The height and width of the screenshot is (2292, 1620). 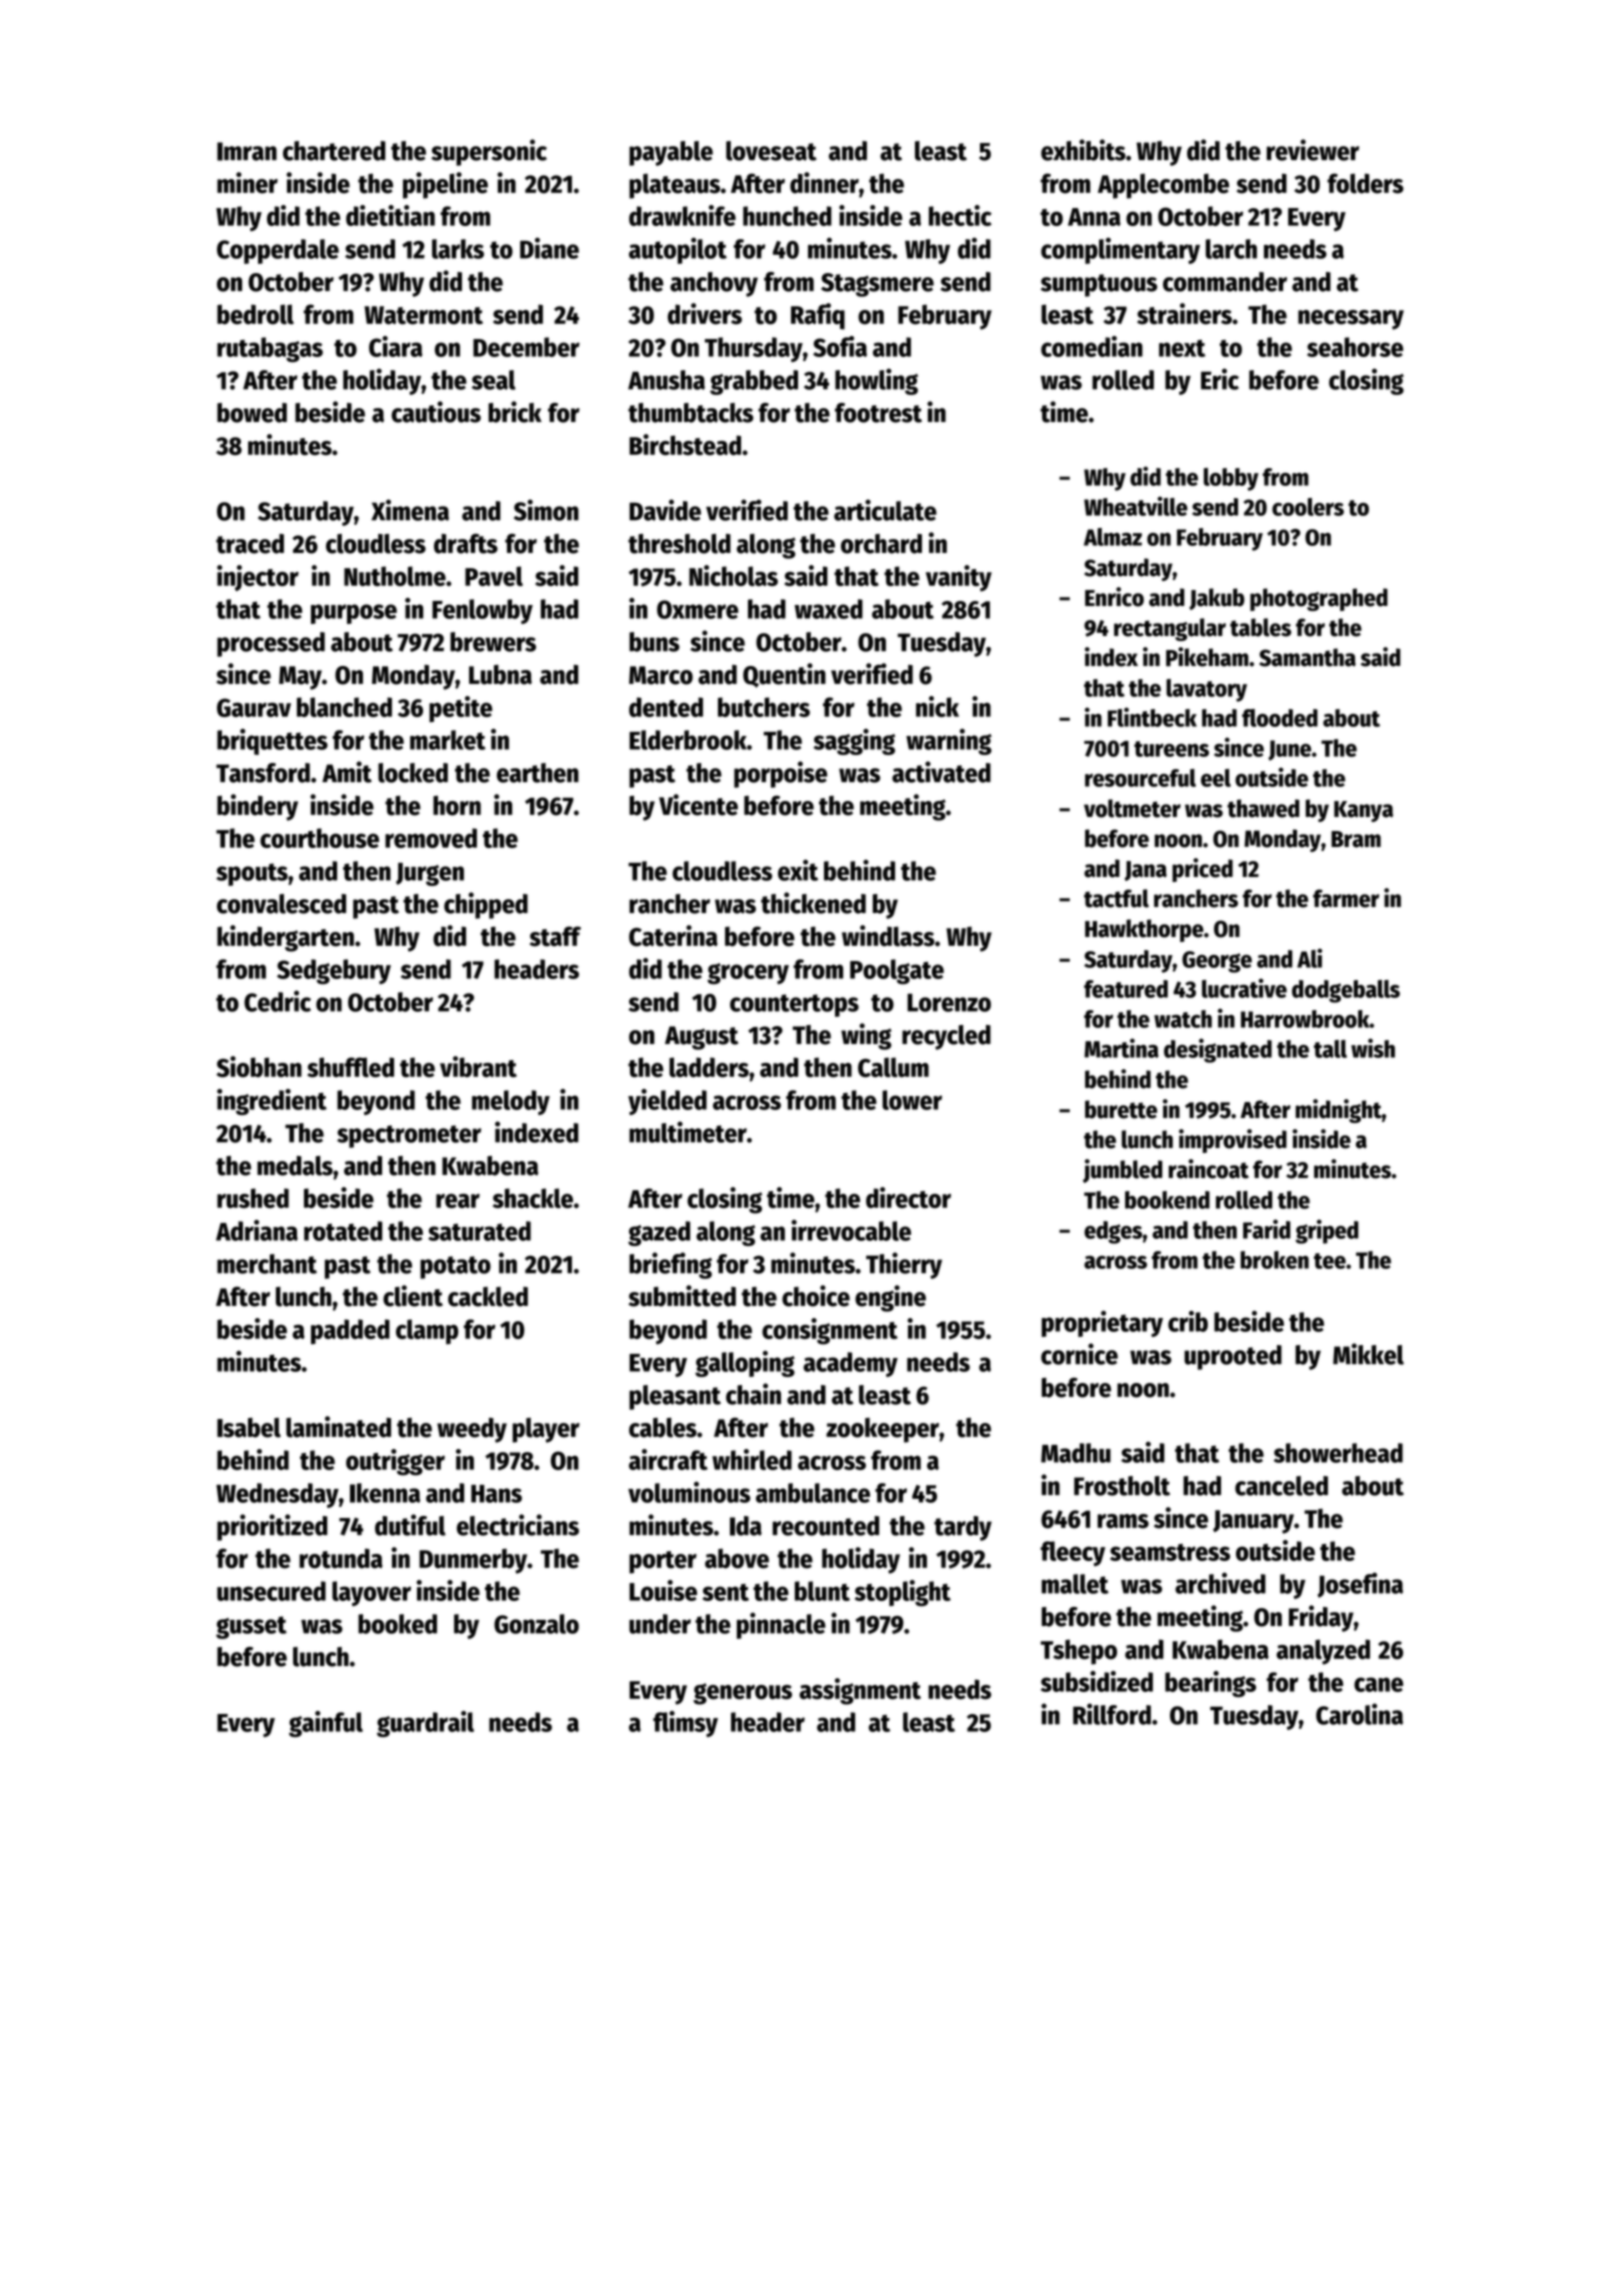 What do you see at coordinates (489, 152) in the screenshot?
I see `supersonic` at bounding box center [489, 152].
